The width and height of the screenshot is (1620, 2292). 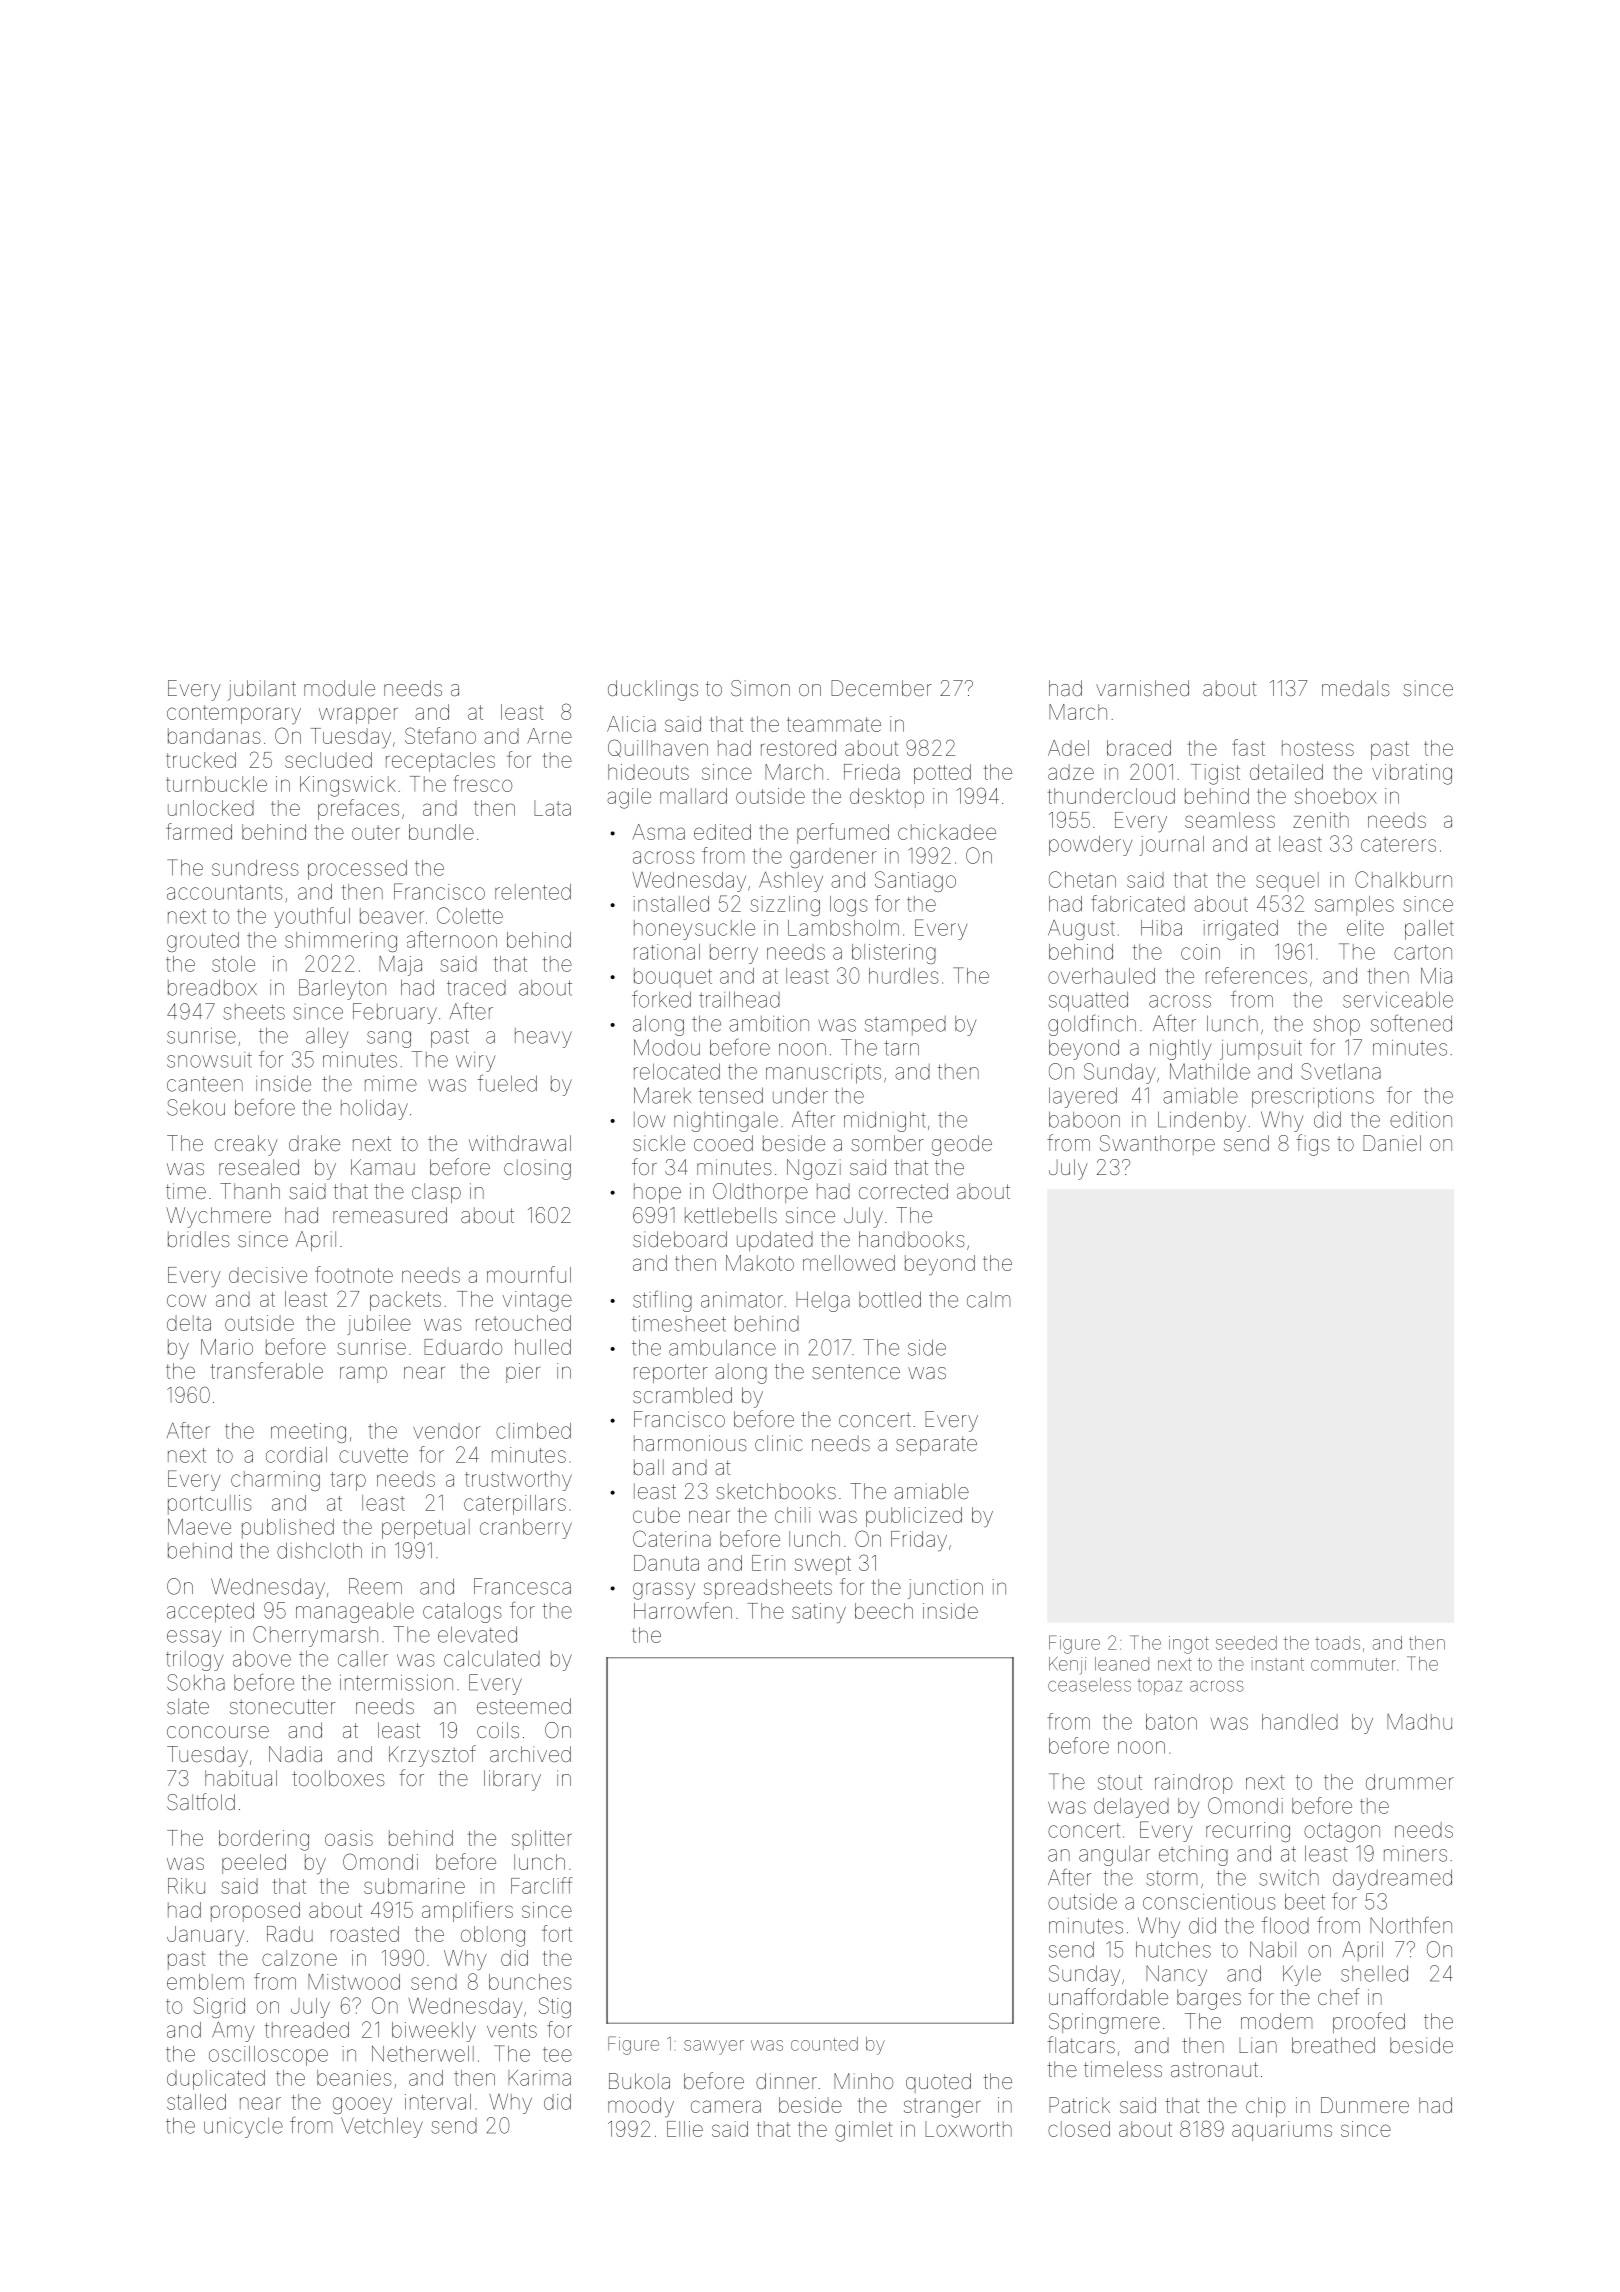 What do you see at coordinates (722, 1347) in the screenshot?
I see `ambulance` at bounding box center [722, 1347].
